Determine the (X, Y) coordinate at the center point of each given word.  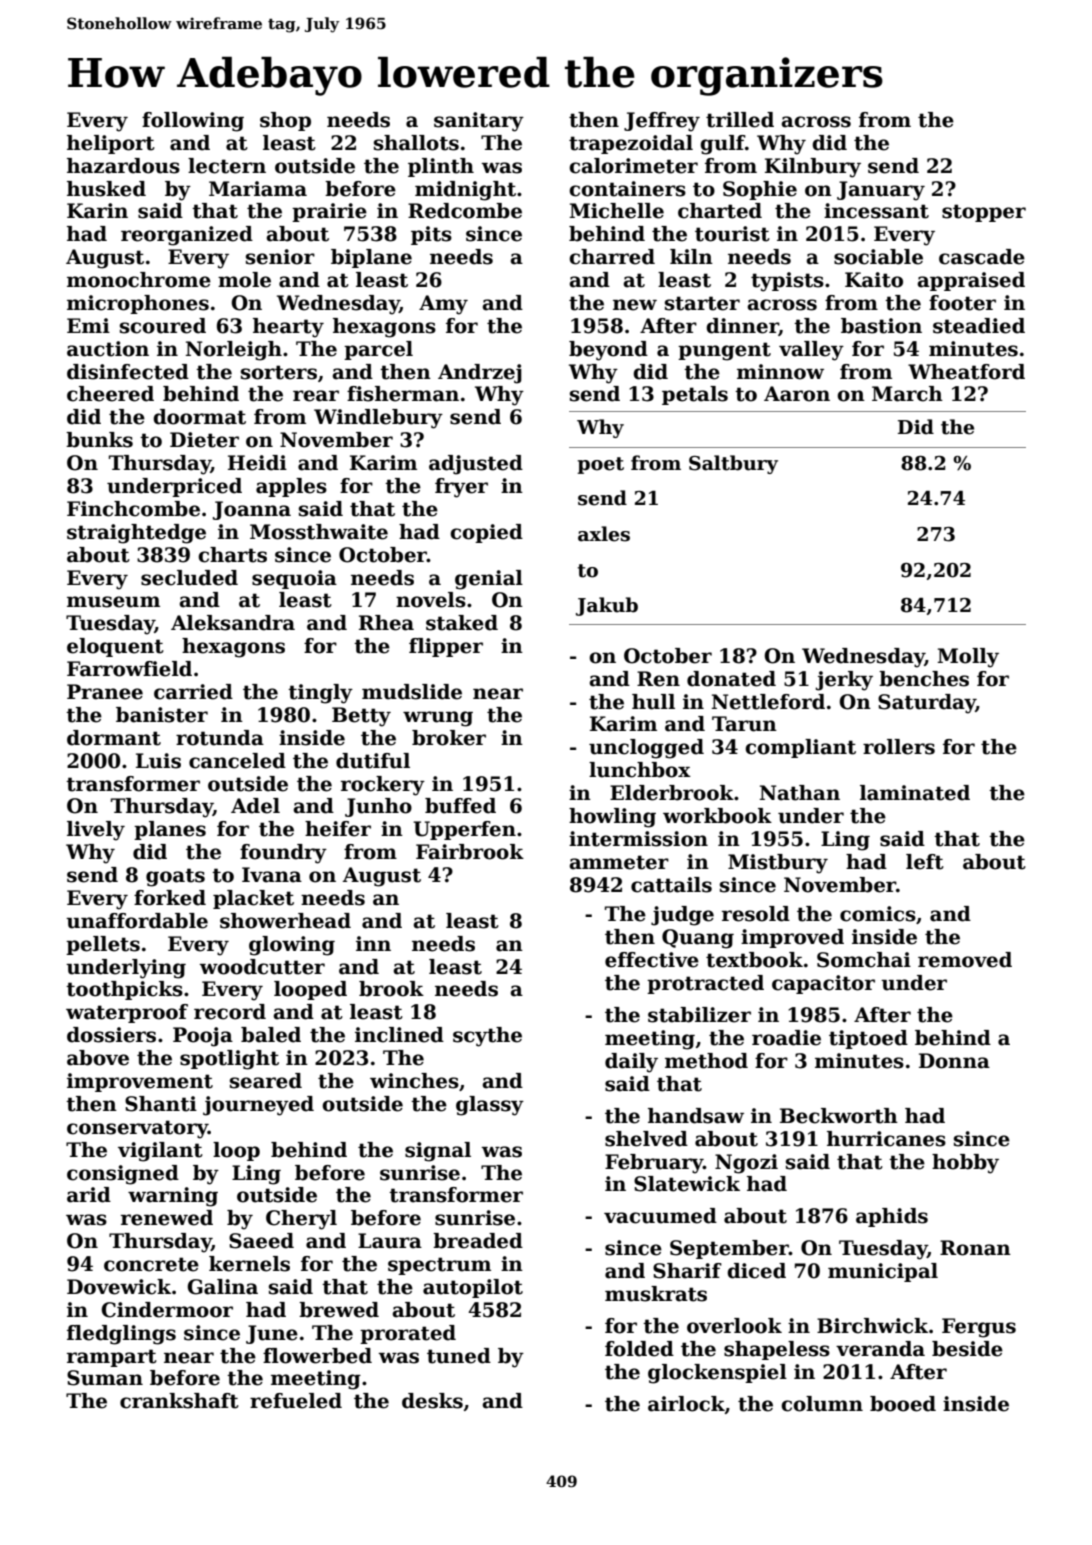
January (881, 191)
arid (89, 1195)
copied (486, 533)
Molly (968, 658)
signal (438, 1152)
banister (162, 715)
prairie (329, 212)
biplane (371, 258)
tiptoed (868, 1039)
